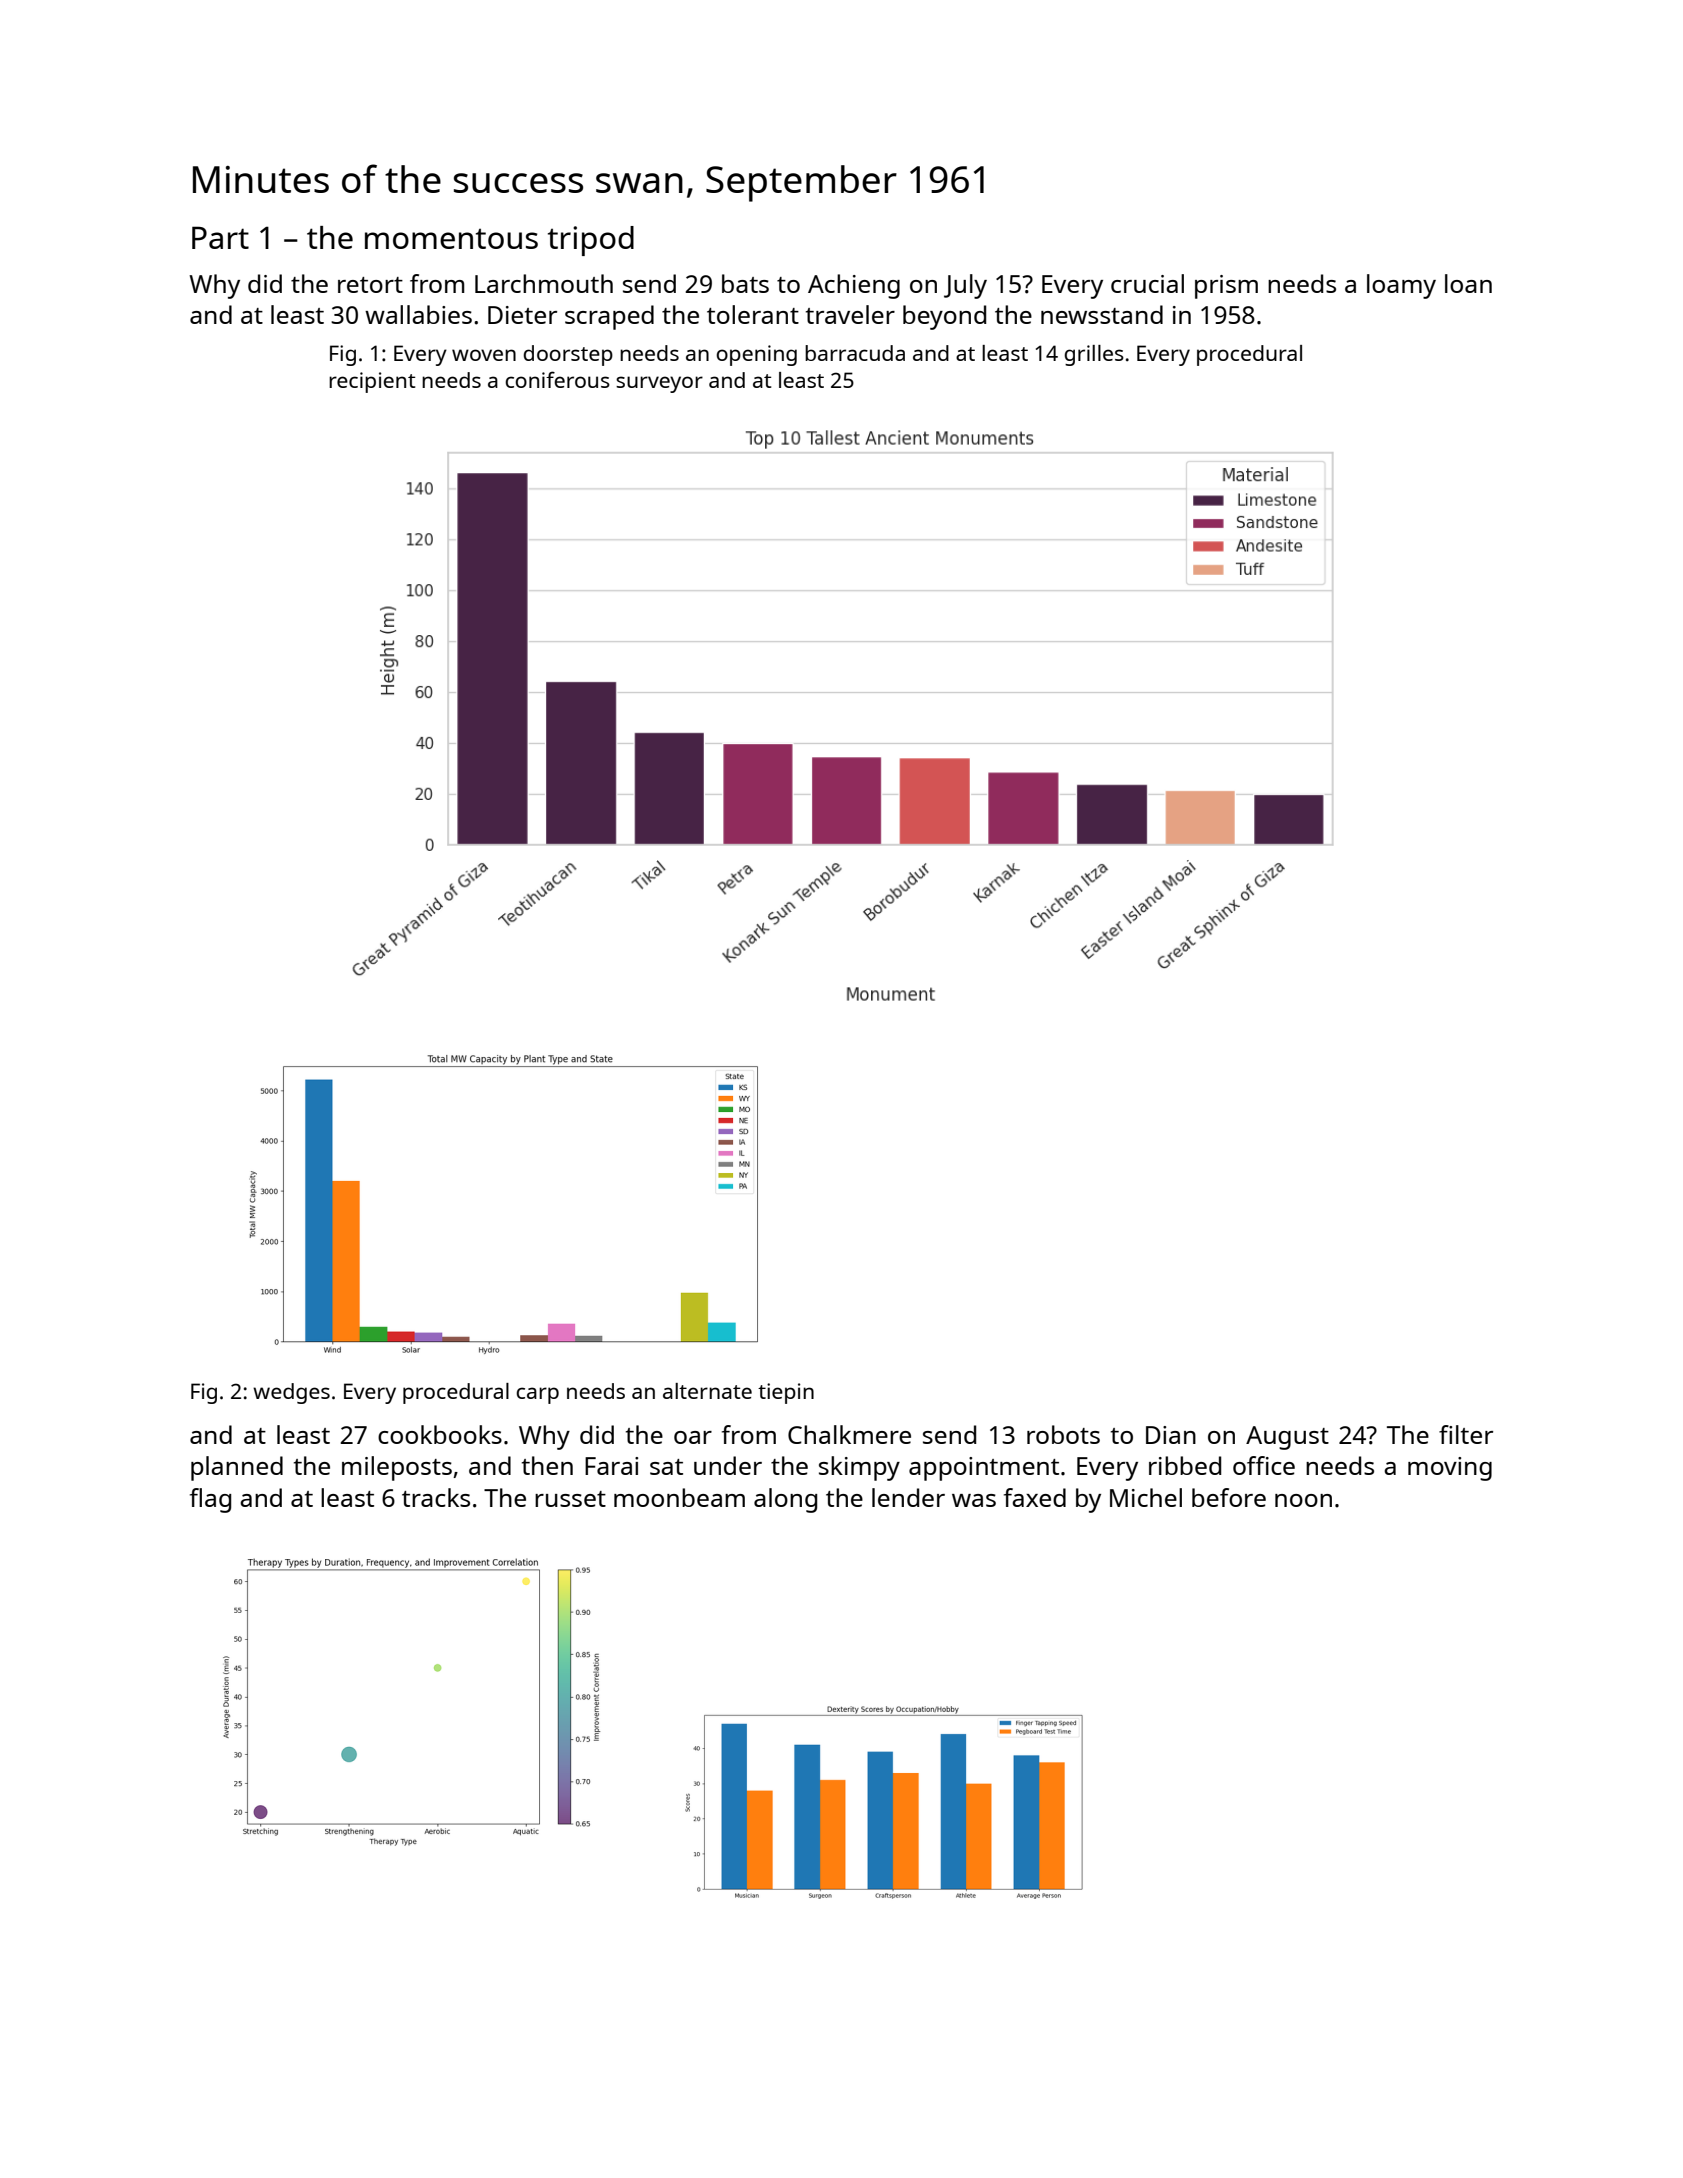  What do you see at coordinates (537, 1395) in the document?
I see `carp` at bounding box center [537, 1395].
